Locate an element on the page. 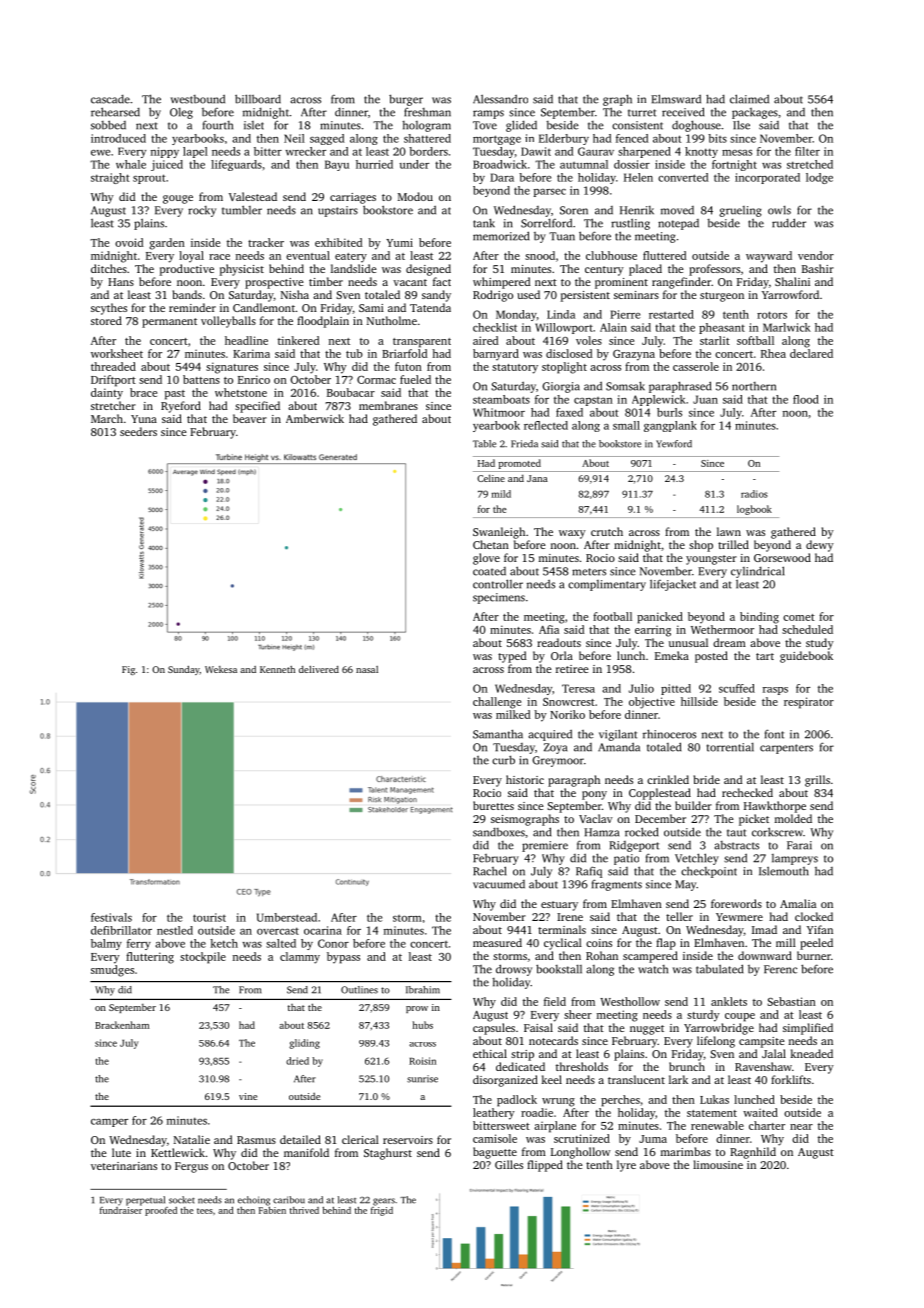  Conor is located at coordinates (333, 943).
